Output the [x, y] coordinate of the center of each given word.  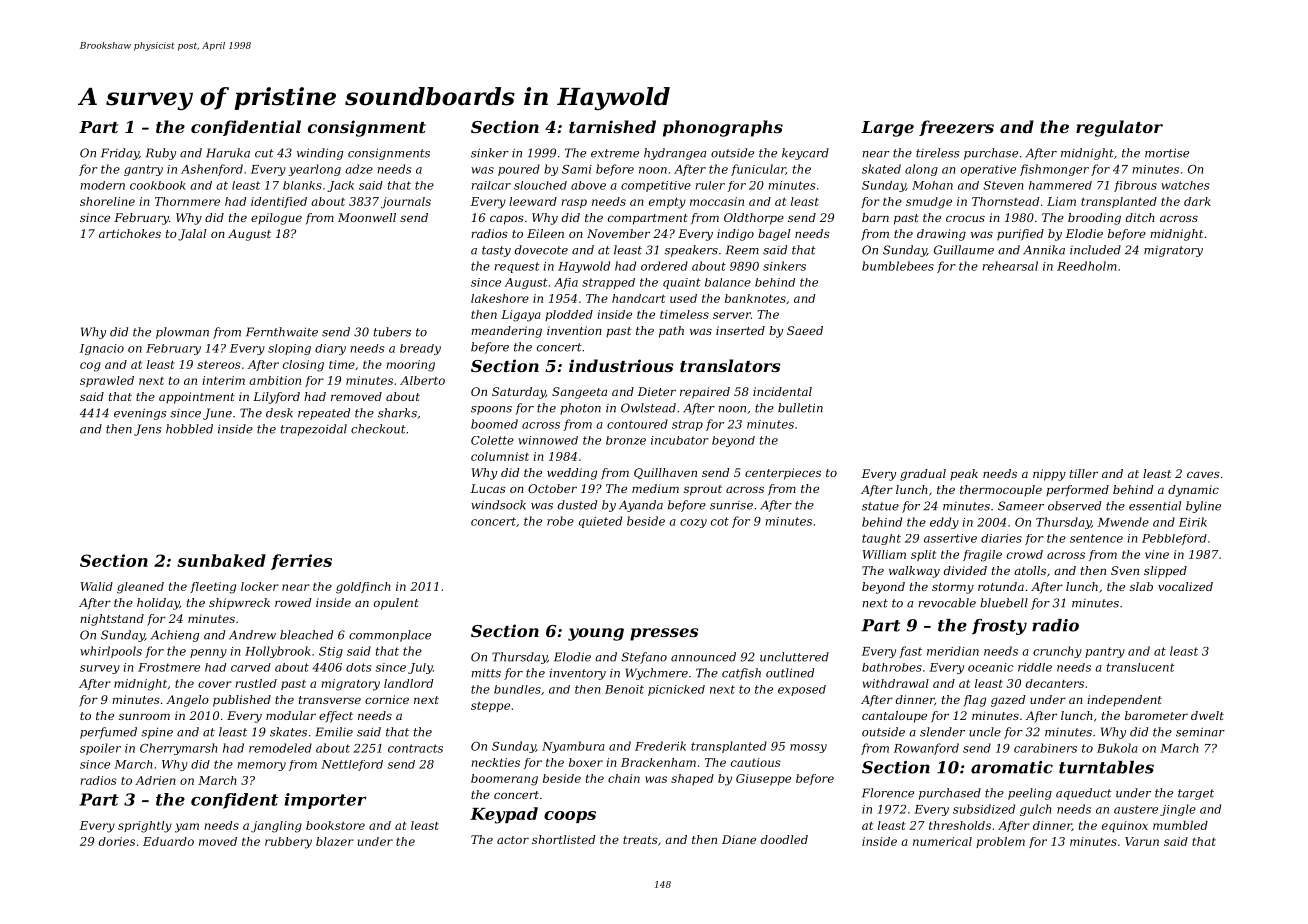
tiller [1084, 473]
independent [1124, 701]
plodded [569, 315]
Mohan [932, 185]
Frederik [660, 746]
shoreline [107, 201]
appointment [197, 398]
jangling [276, 827]
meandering [506, 332]
